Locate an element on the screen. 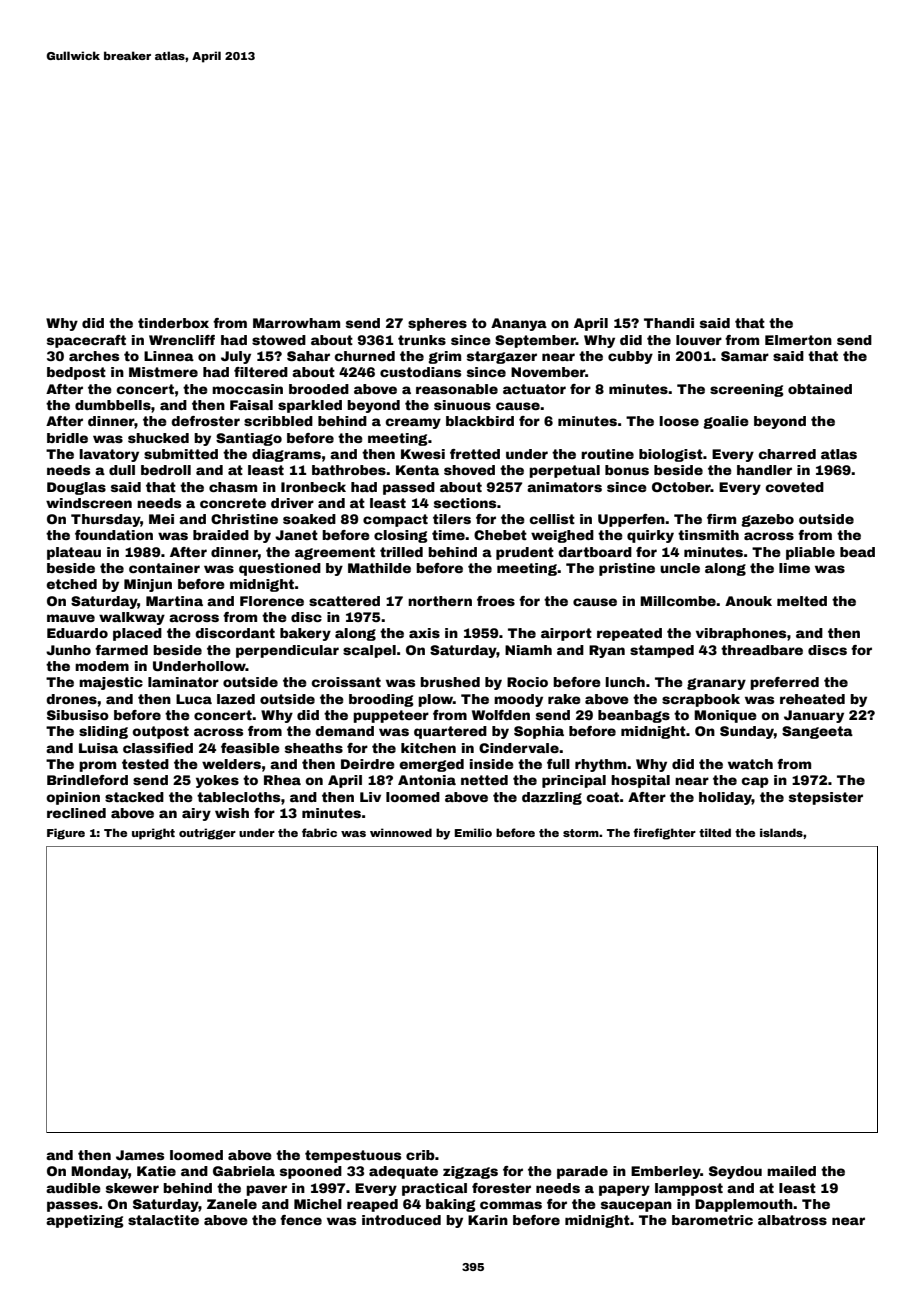 The image size is (924, 1308). Sangeeta is located at coordinates (817, 732).
